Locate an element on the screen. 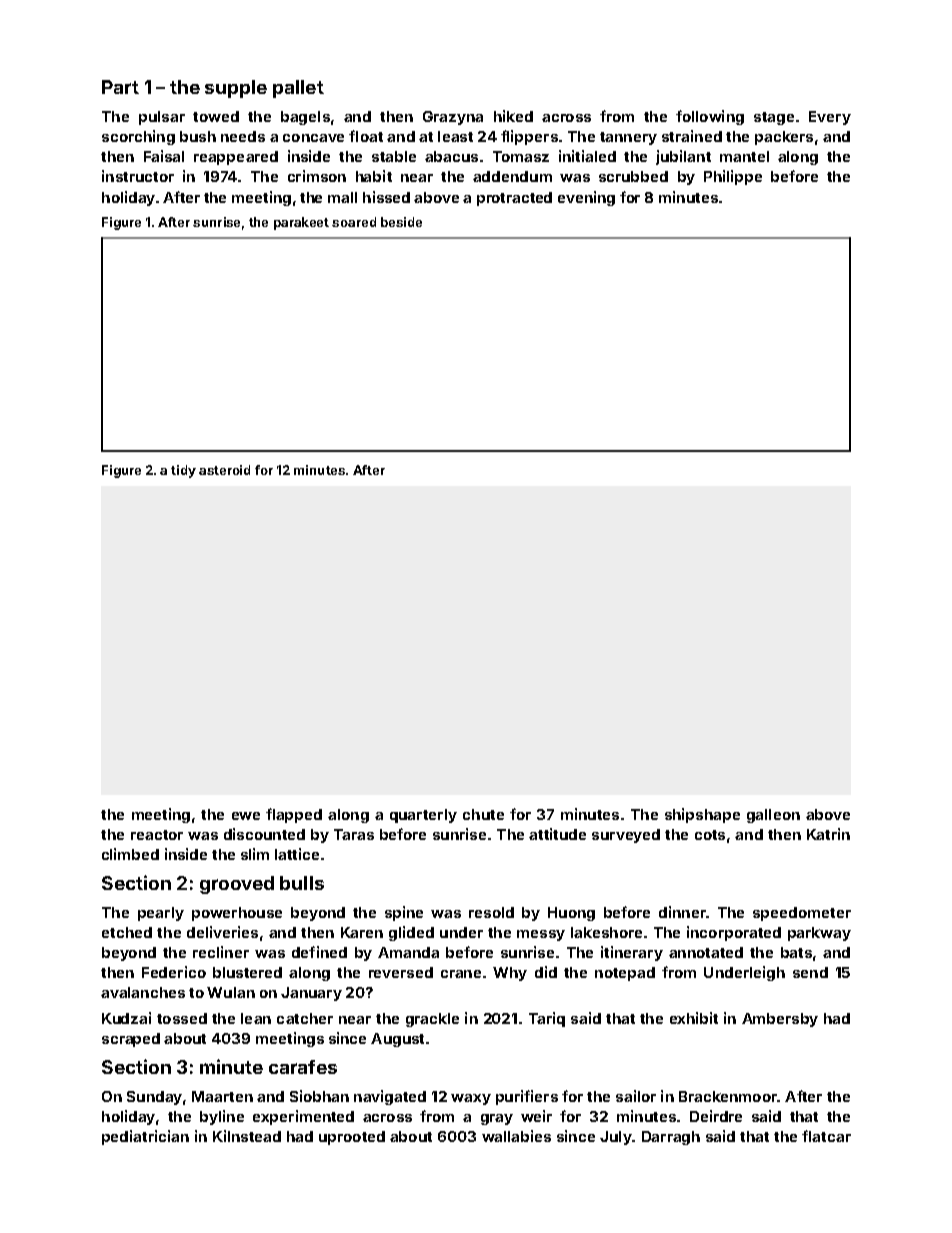  supple is located at coordinates (236, 89).
